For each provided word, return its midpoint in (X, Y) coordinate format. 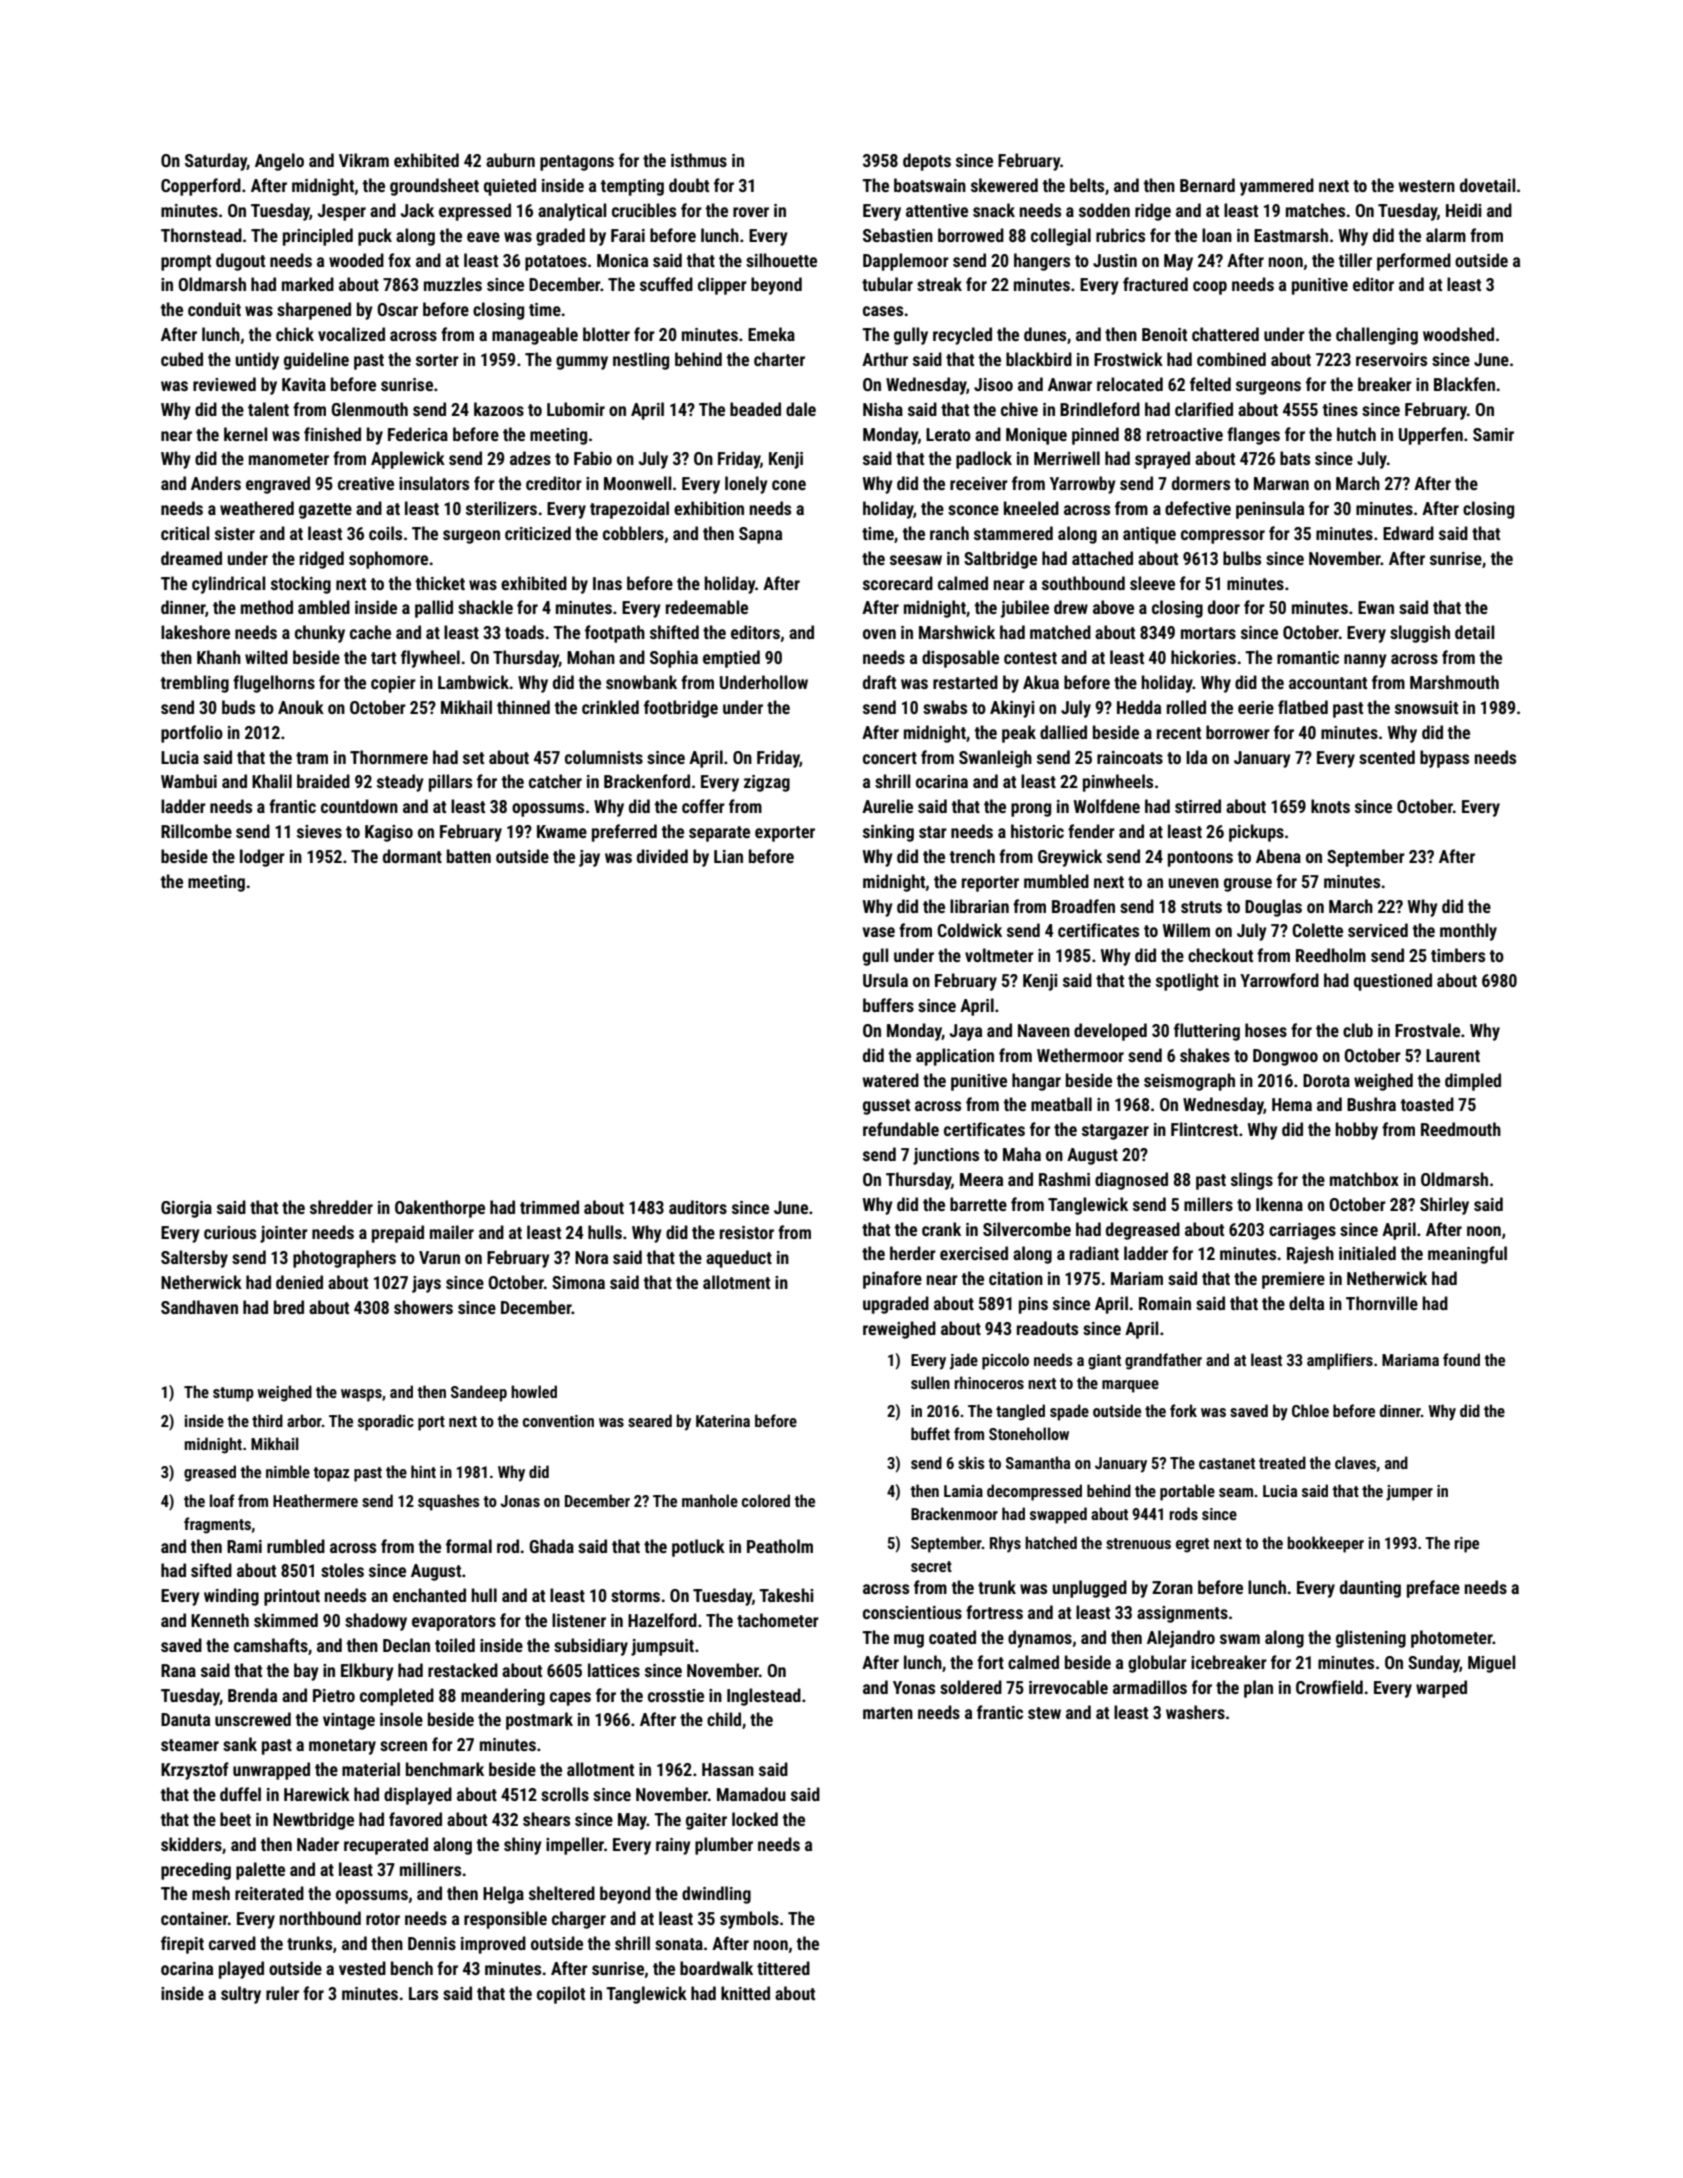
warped (1441, 1689)
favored (415, 1819)
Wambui (189, 781)
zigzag (767, 783)
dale (801, 409)
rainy (673, 1846)
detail (1474, 632)
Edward (1408, 533)
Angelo (279, 162)
